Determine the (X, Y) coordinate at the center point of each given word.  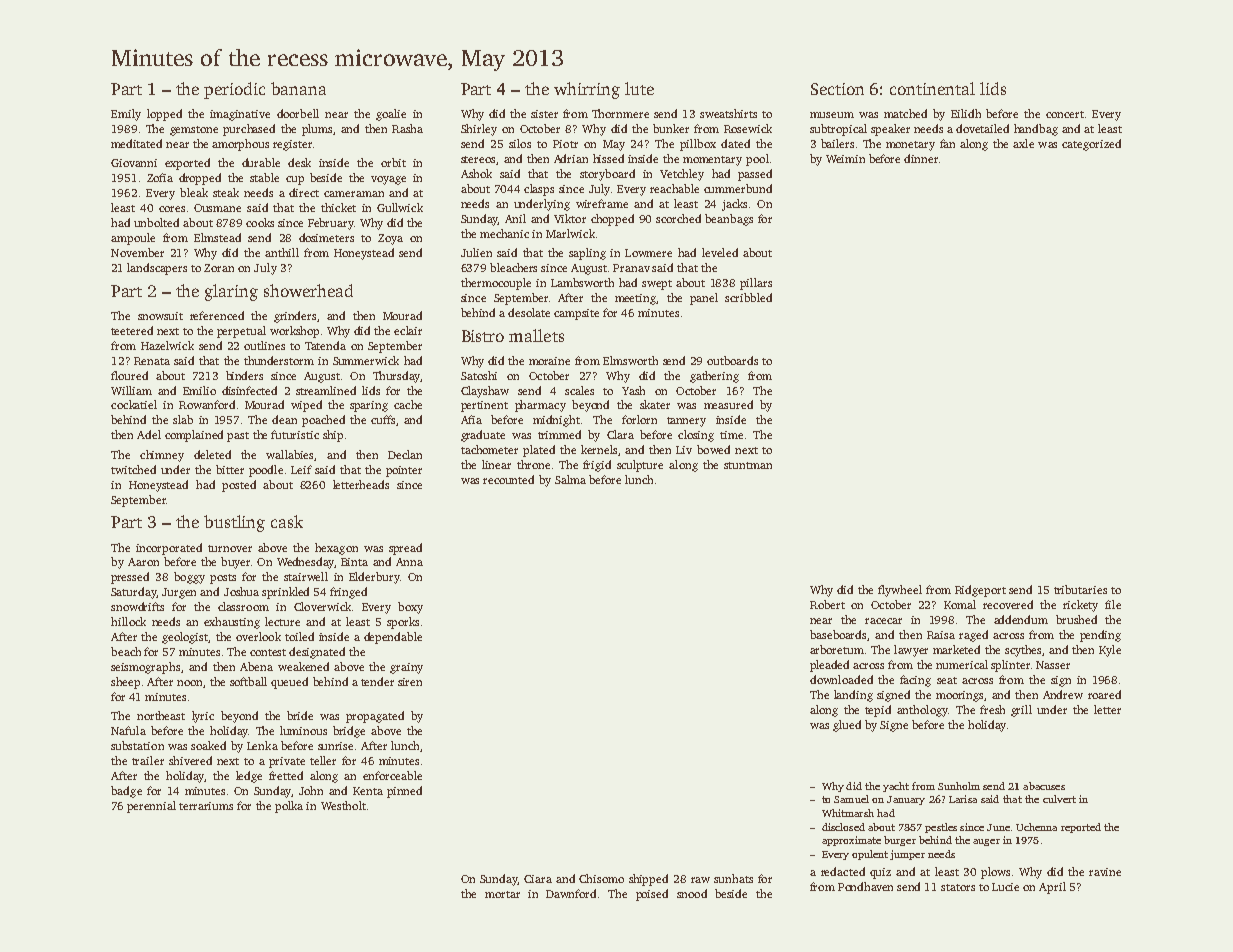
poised (652, 895)
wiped (306, 406)
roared (1104, 694)
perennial (151, 807)
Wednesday (305, 563)
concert (1065, 114)
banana (298, 88)
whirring (587, 90)
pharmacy (540, 406)
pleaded (829, 666)
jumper (907, 855)
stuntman (748, 465)
